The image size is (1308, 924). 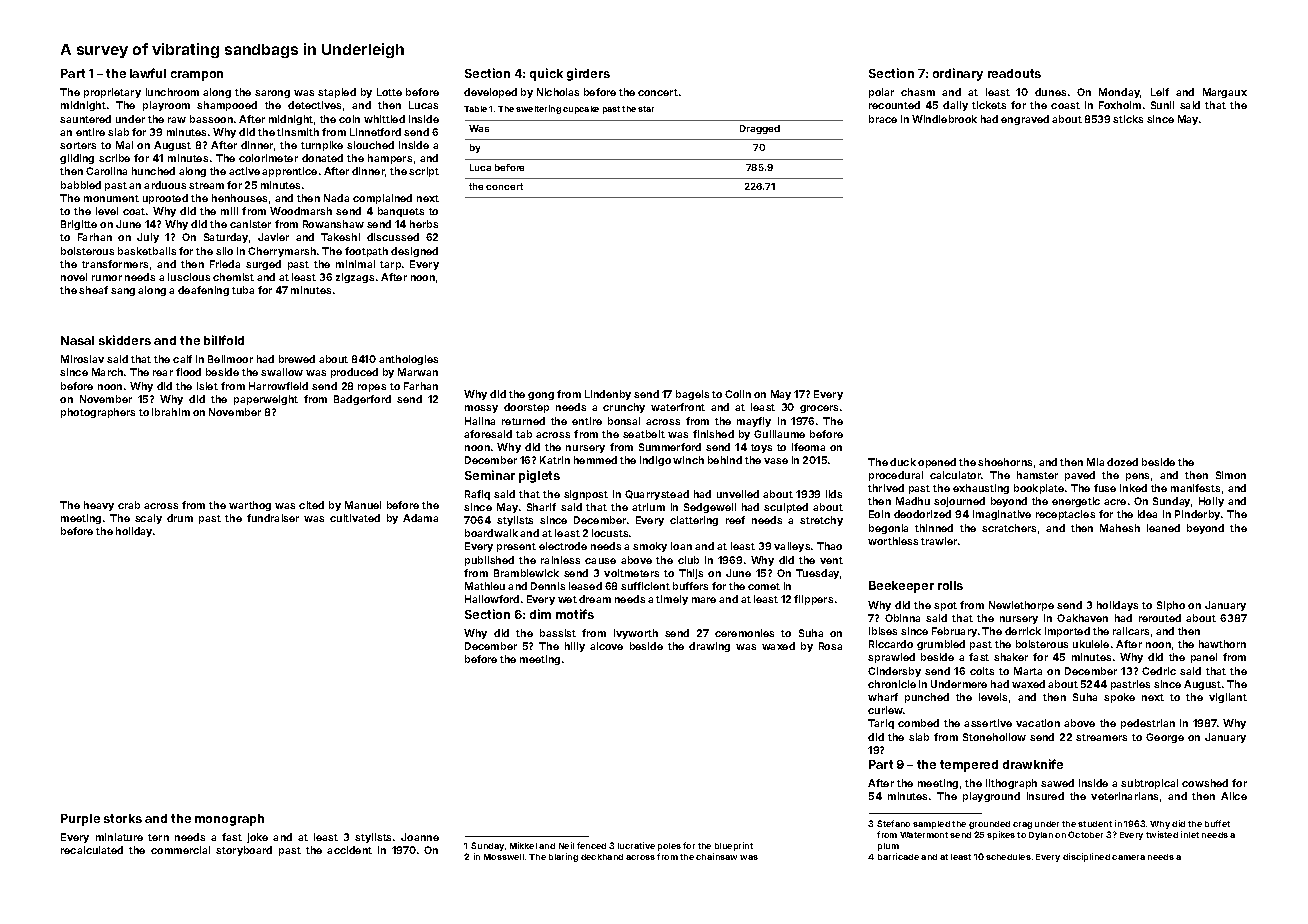 What do you see at coordinates (881, 724) in the page?
I see `Tariq` at bounding box center [881, 724].
